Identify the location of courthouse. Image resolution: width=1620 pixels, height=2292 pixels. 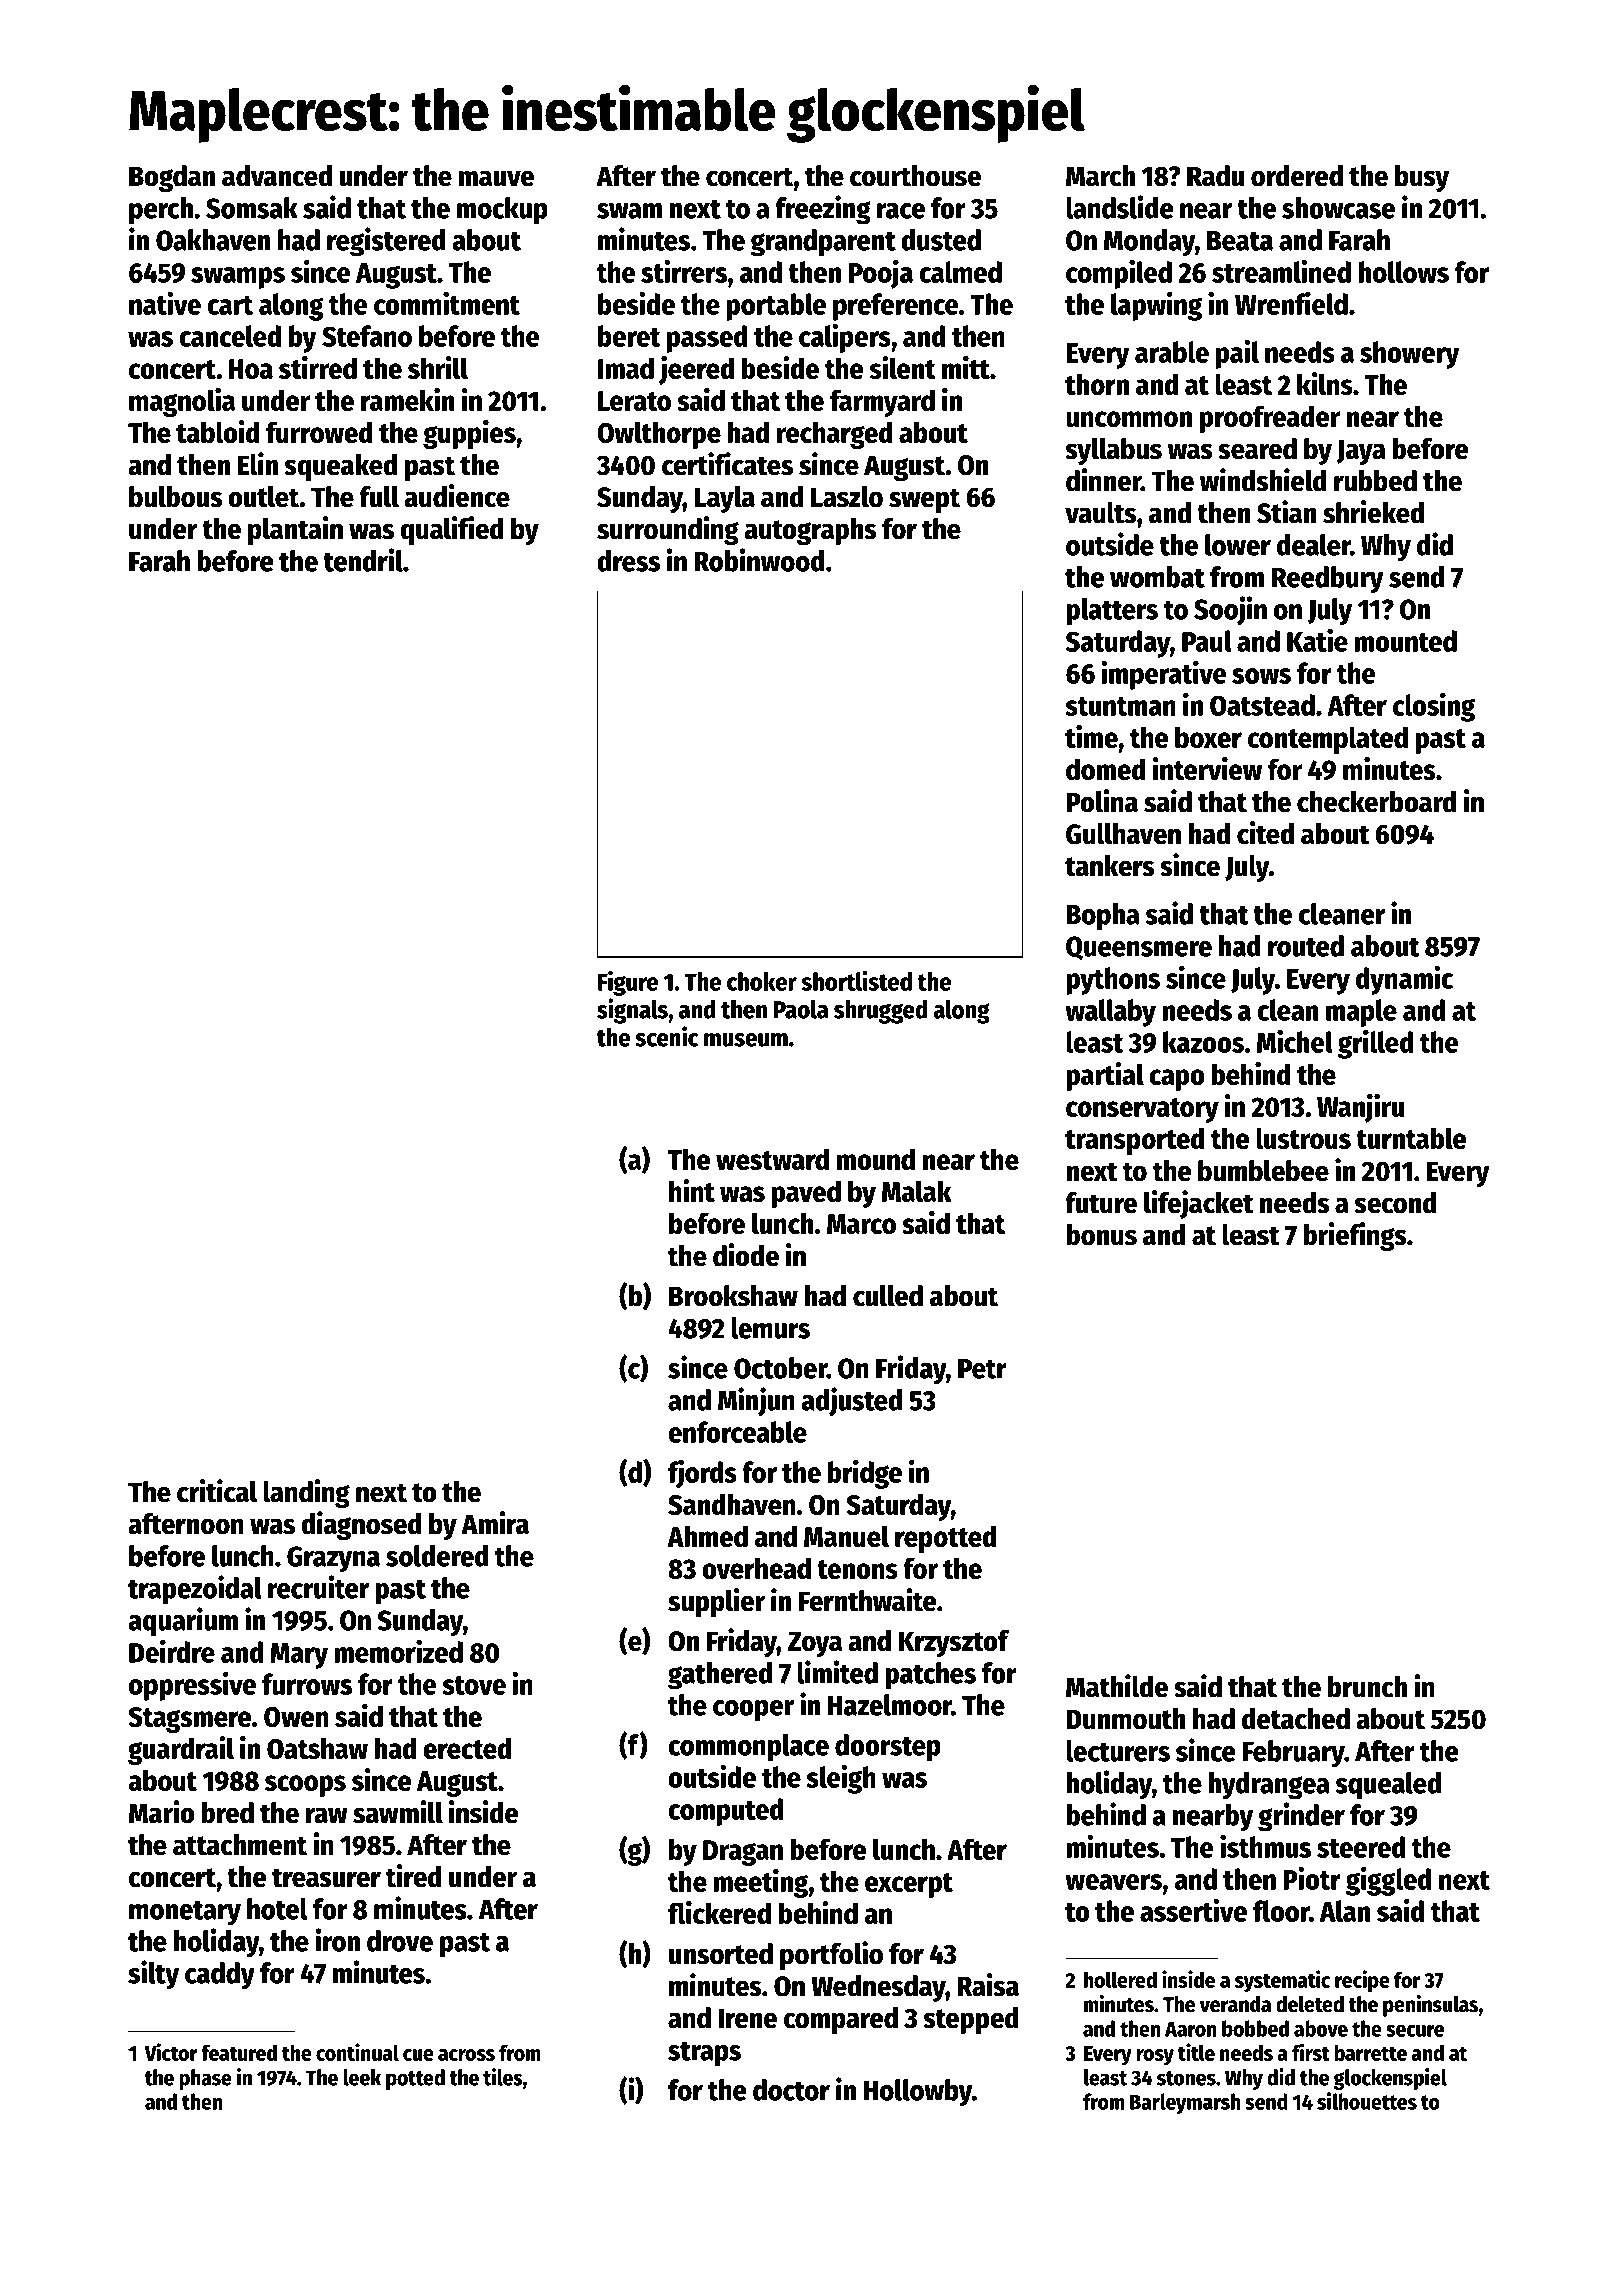
(915, 176).
